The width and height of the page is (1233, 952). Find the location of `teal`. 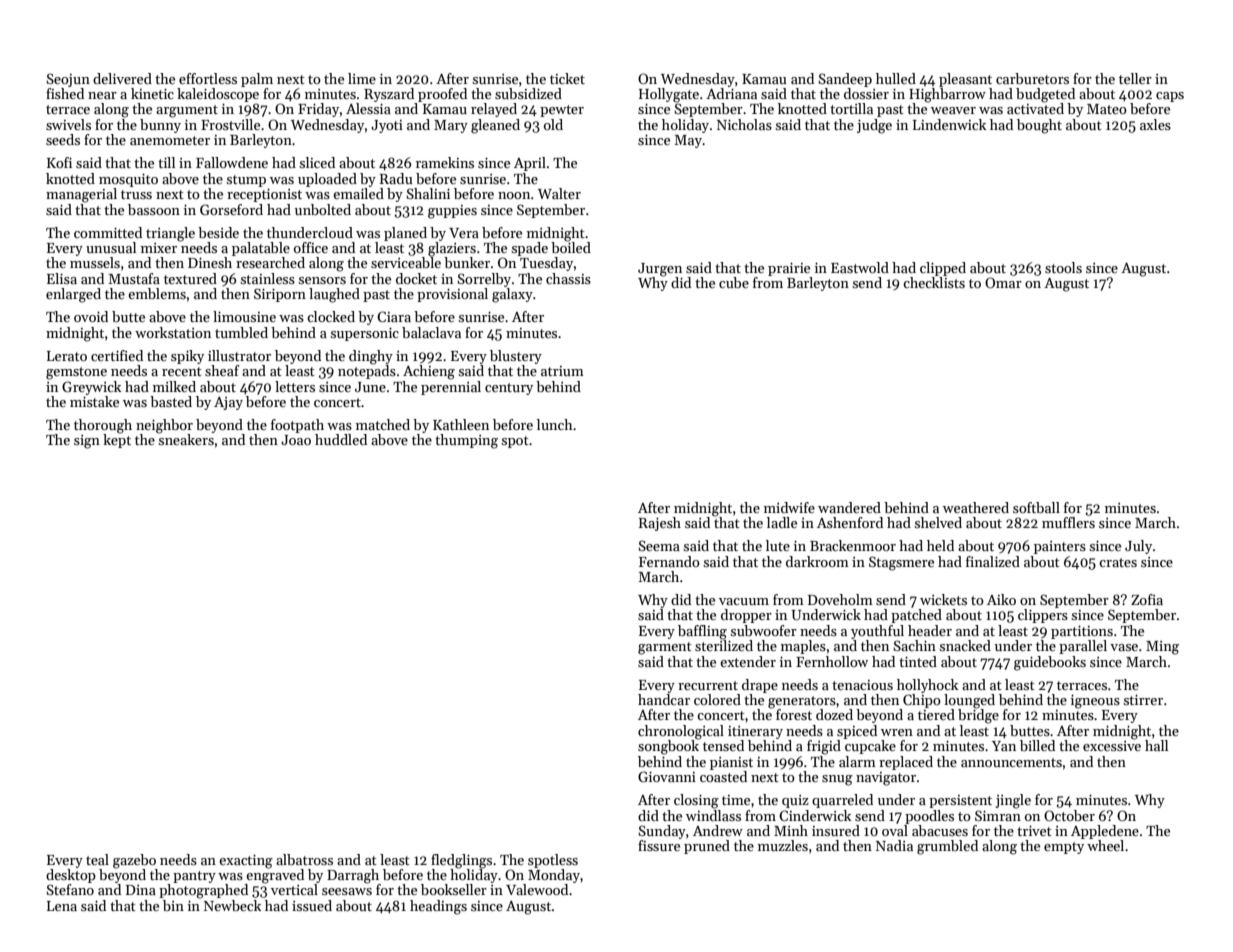

teal is located at coordinates (97, 859).
